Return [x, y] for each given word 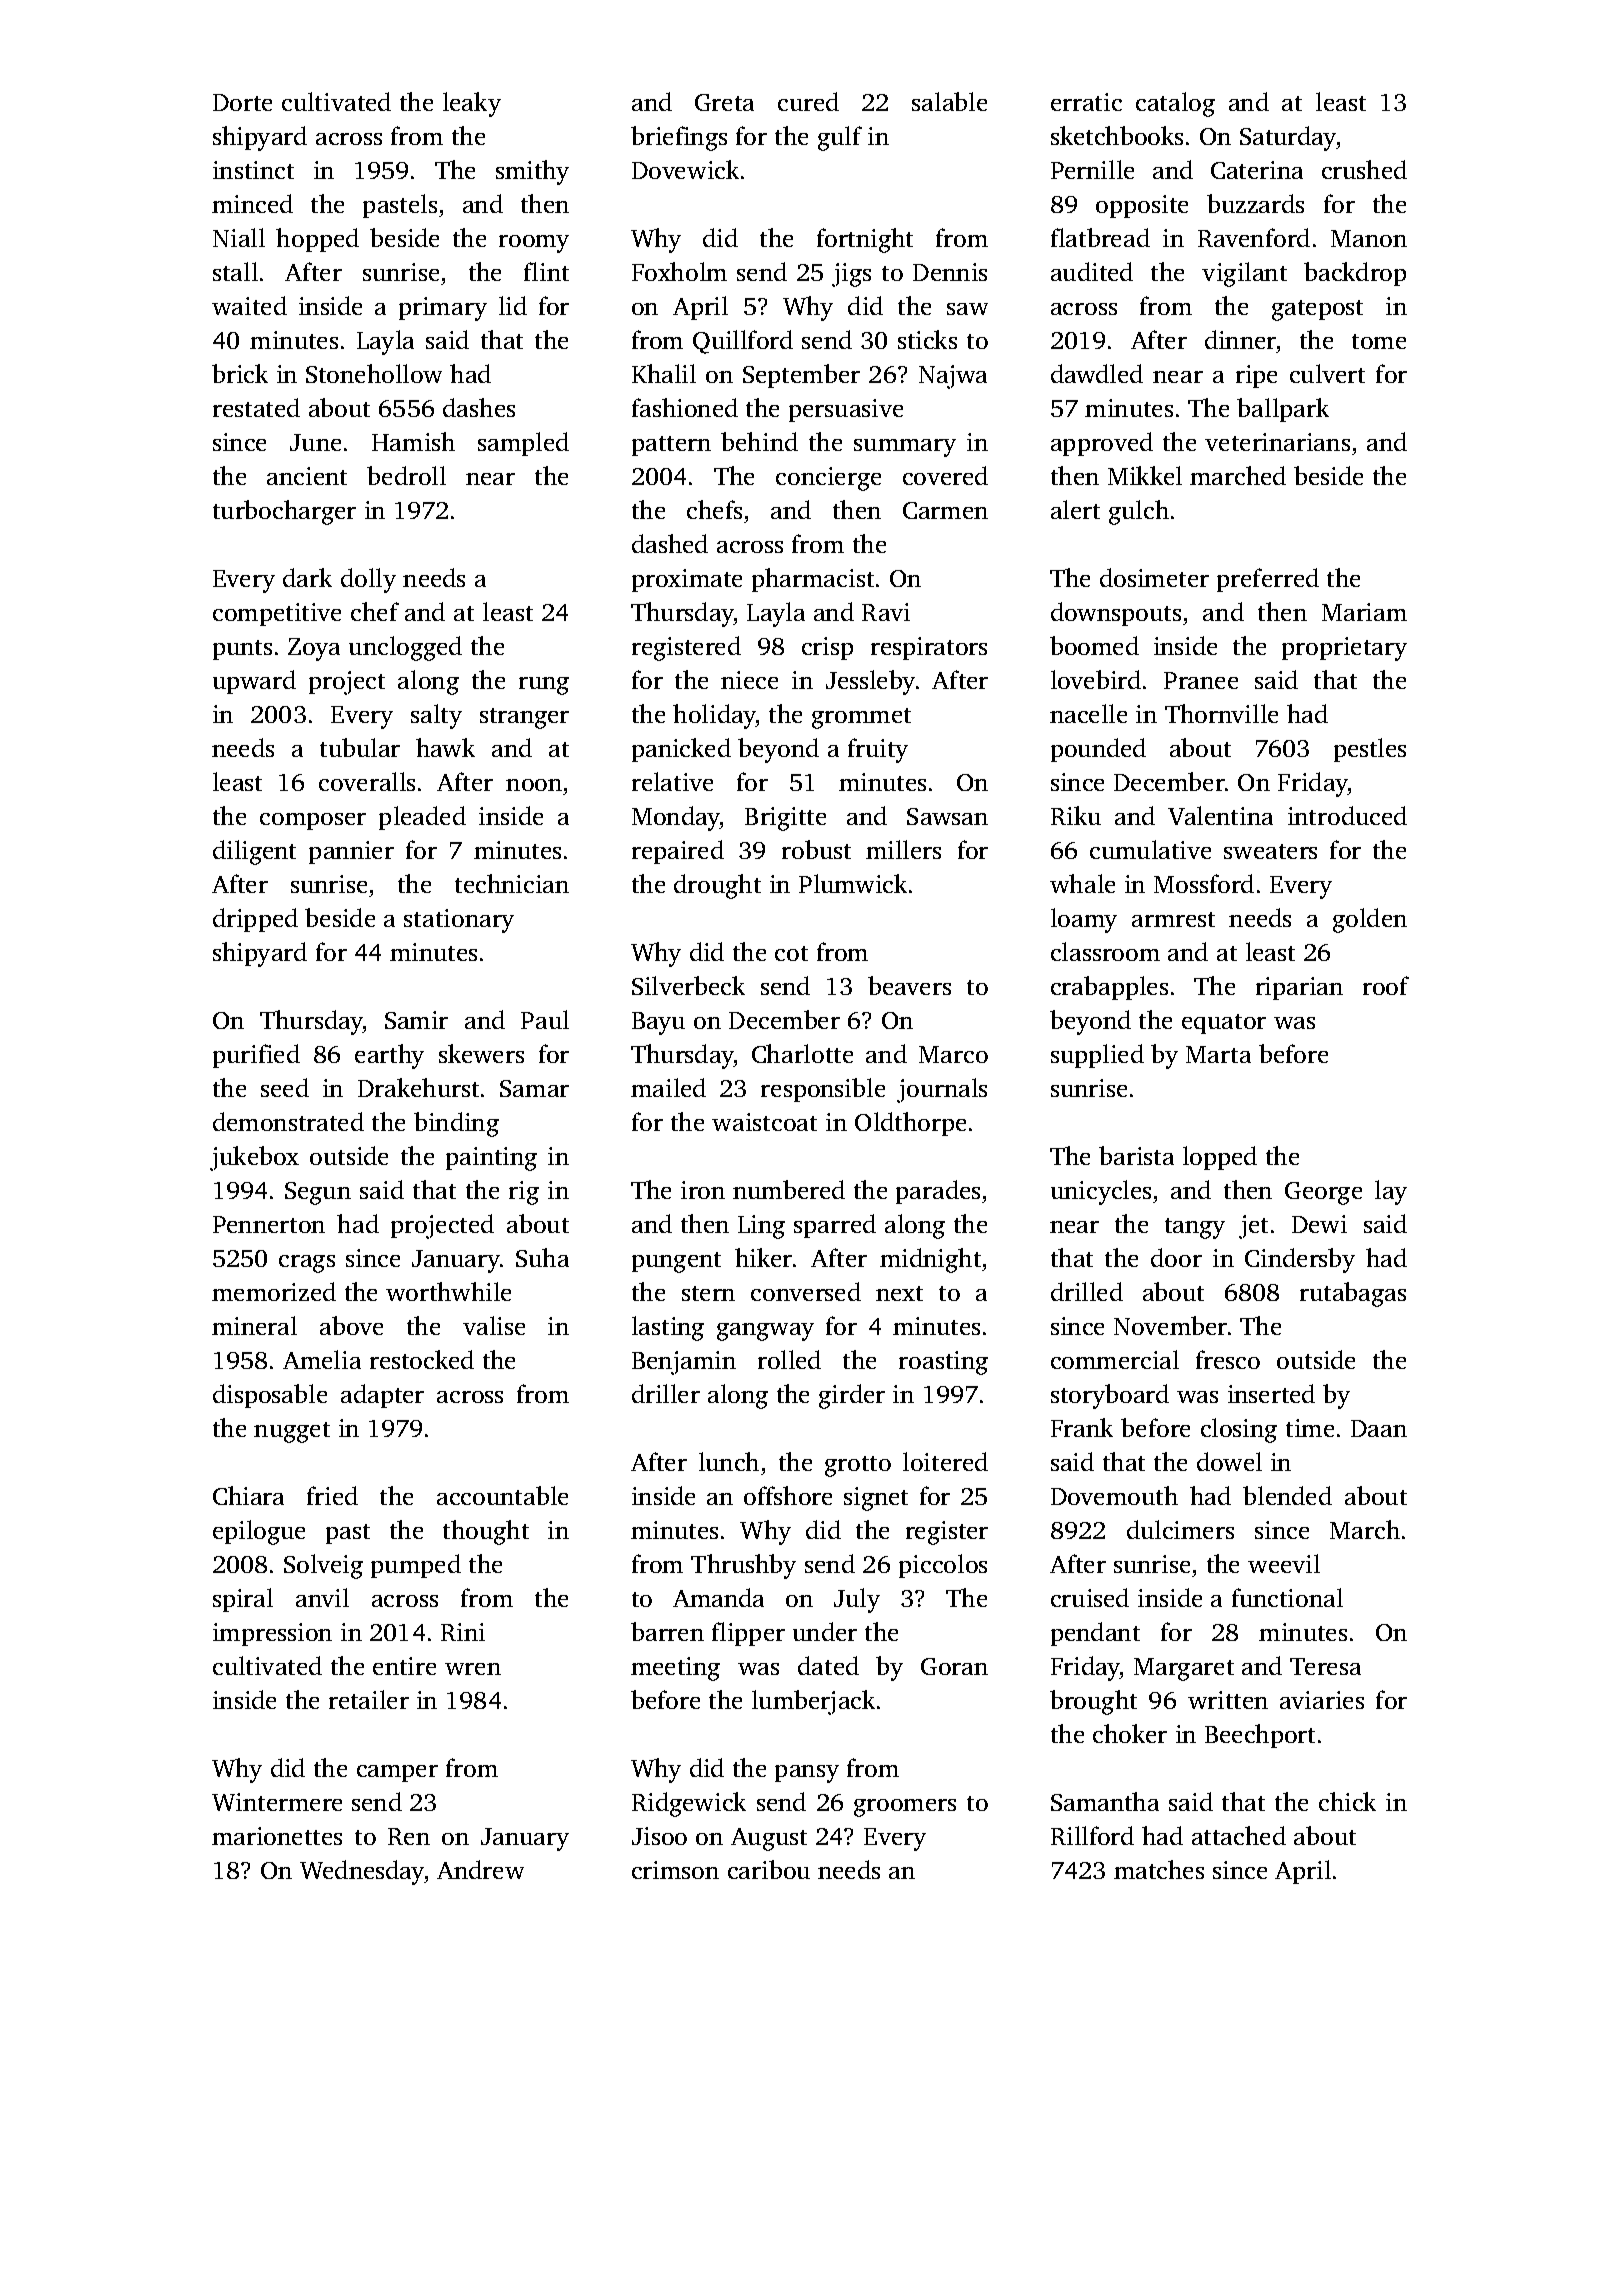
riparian [1299, 988]
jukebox [254, 1158]
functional [1287, 1597]
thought [486, 1532]
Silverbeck [688, 985]
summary [905, 448]
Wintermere [277, 1802]
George [1323, 1193]
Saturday [1288, 138]
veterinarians [1277, 442]
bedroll [406, 475]
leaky [472, 104]
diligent [254, 852]
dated [828, 1665]
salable [949, 101]
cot [791, 953]
